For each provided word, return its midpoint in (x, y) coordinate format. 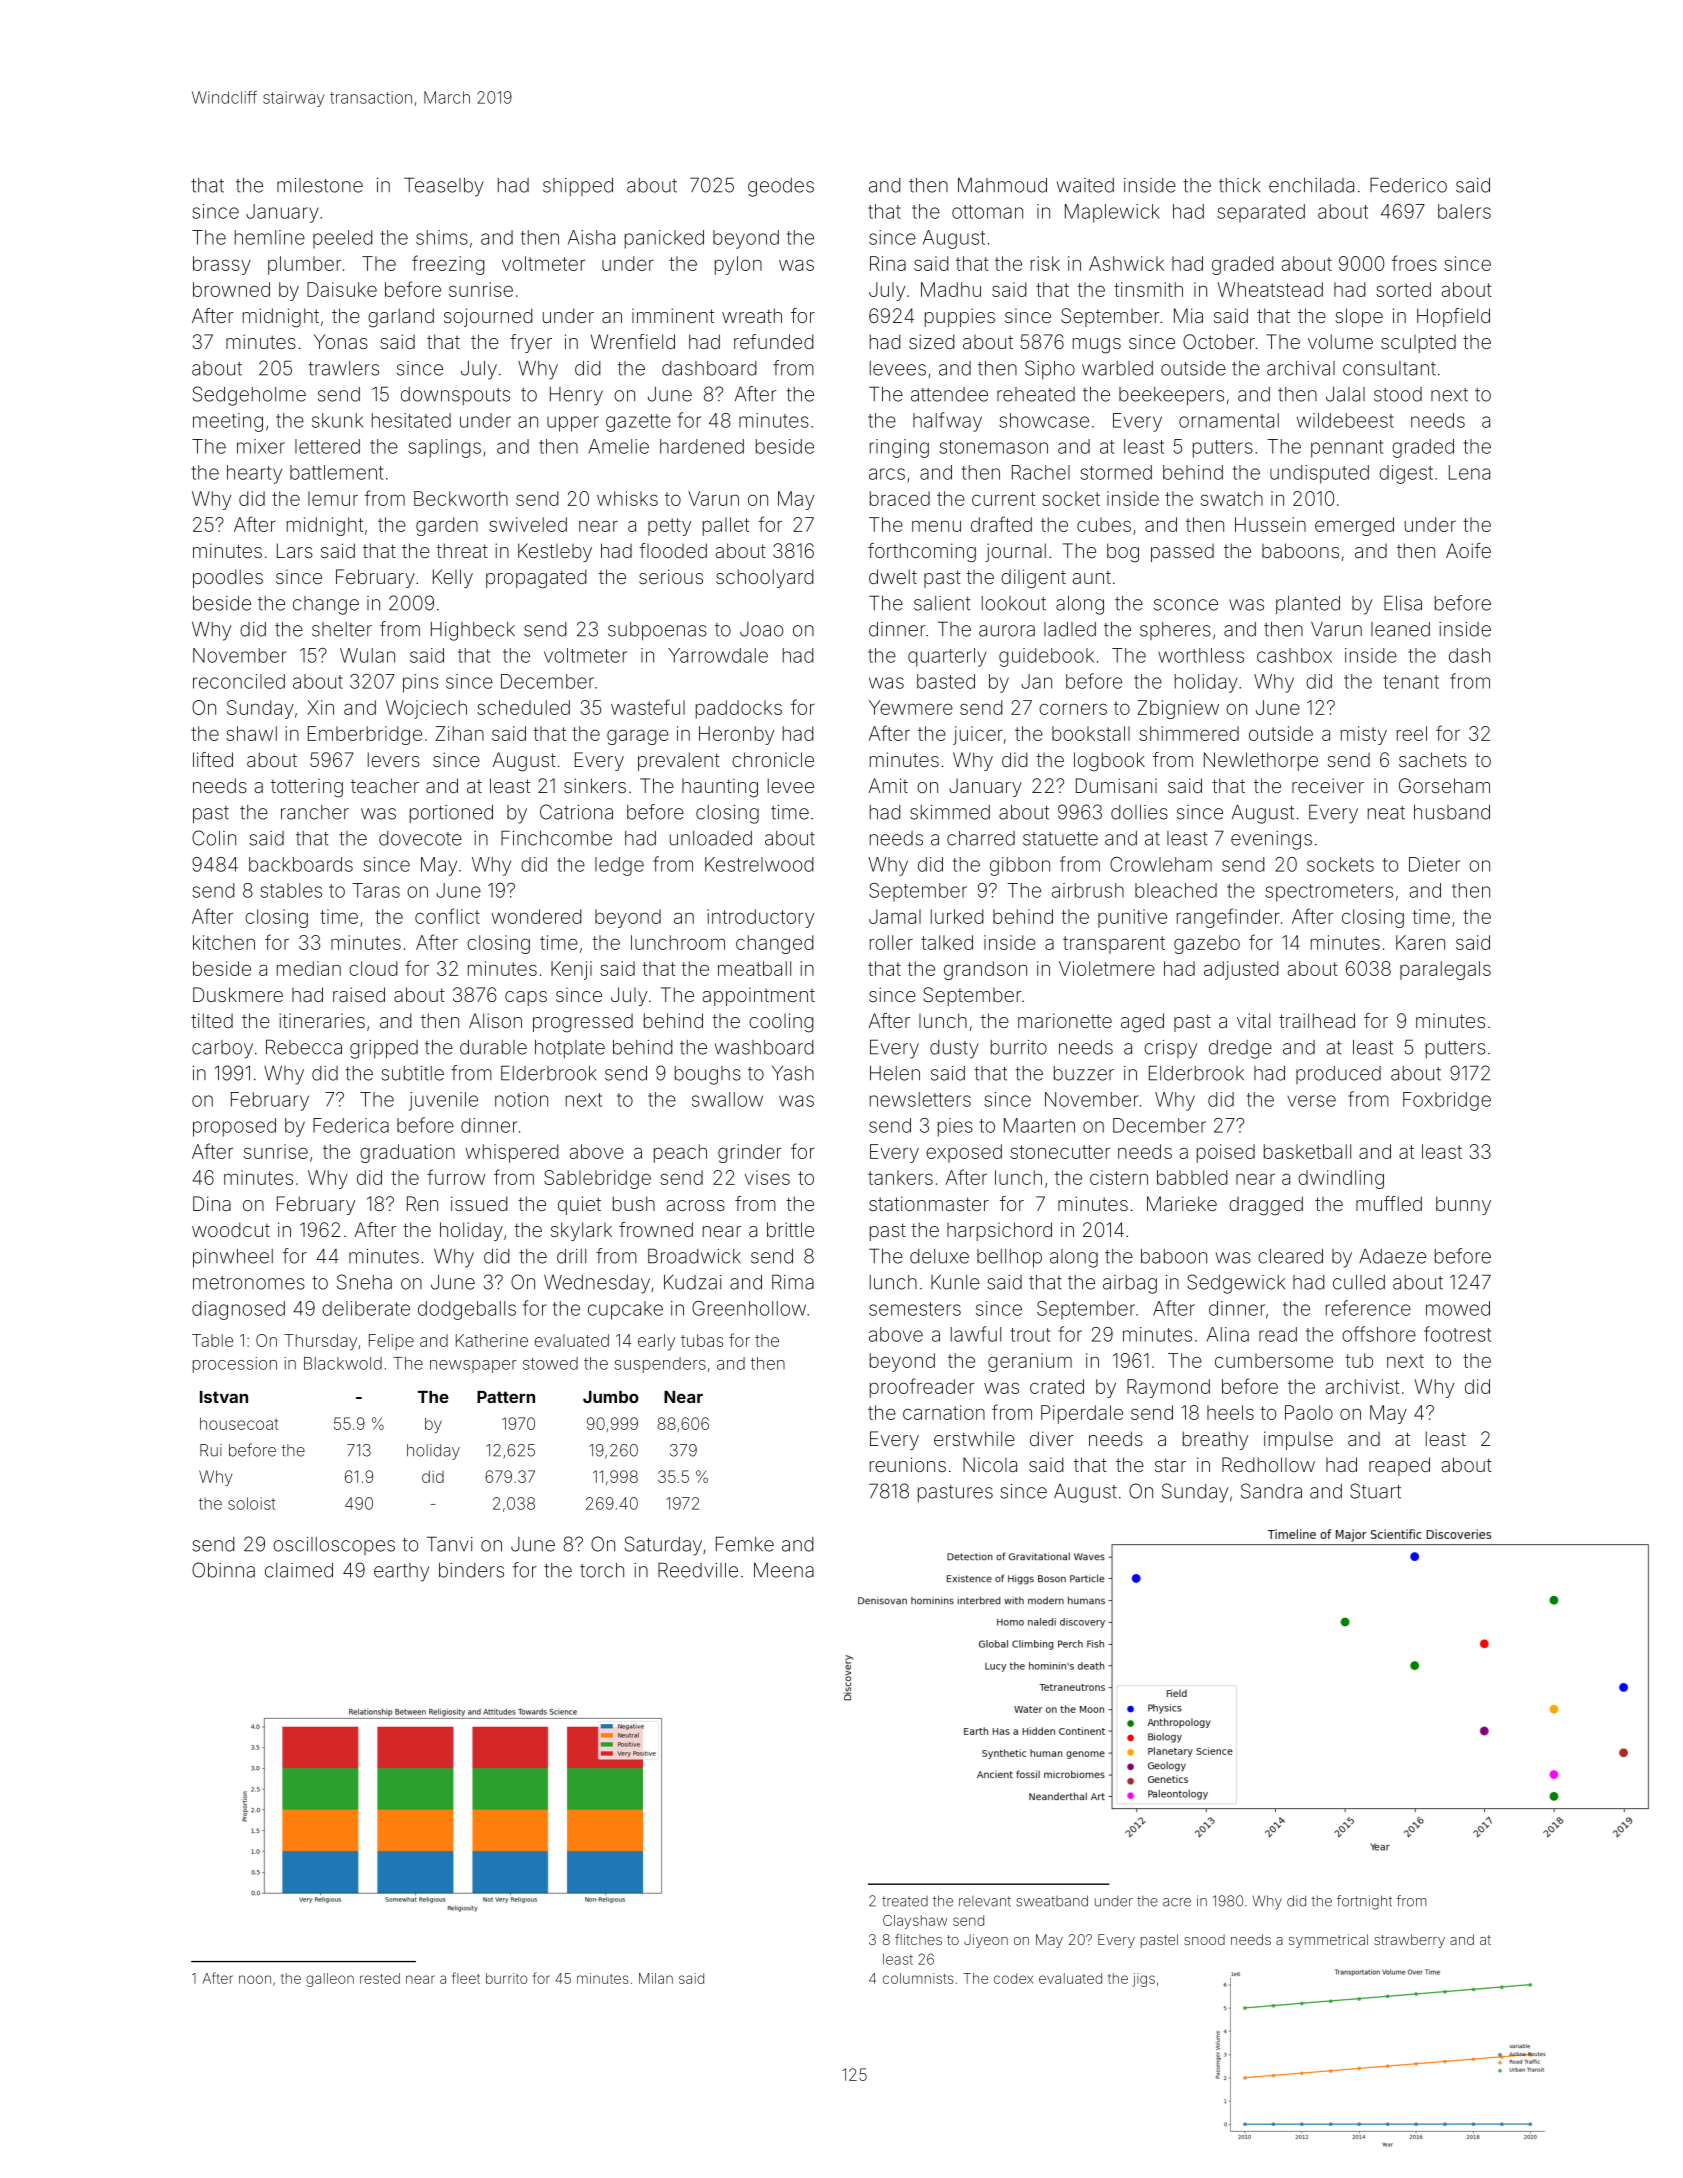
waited (1085, 185)
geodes (781, 187)
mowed (1458, 1308)
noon (255, 1979)
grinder (750, 1153)
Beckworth (461, 498)
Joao (761, 629)
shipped (578, 187)
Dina (212, 1203)
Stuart (1375, 1491)
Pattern (506, 1397)
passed (1182, 552)
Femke (745, 1544)
